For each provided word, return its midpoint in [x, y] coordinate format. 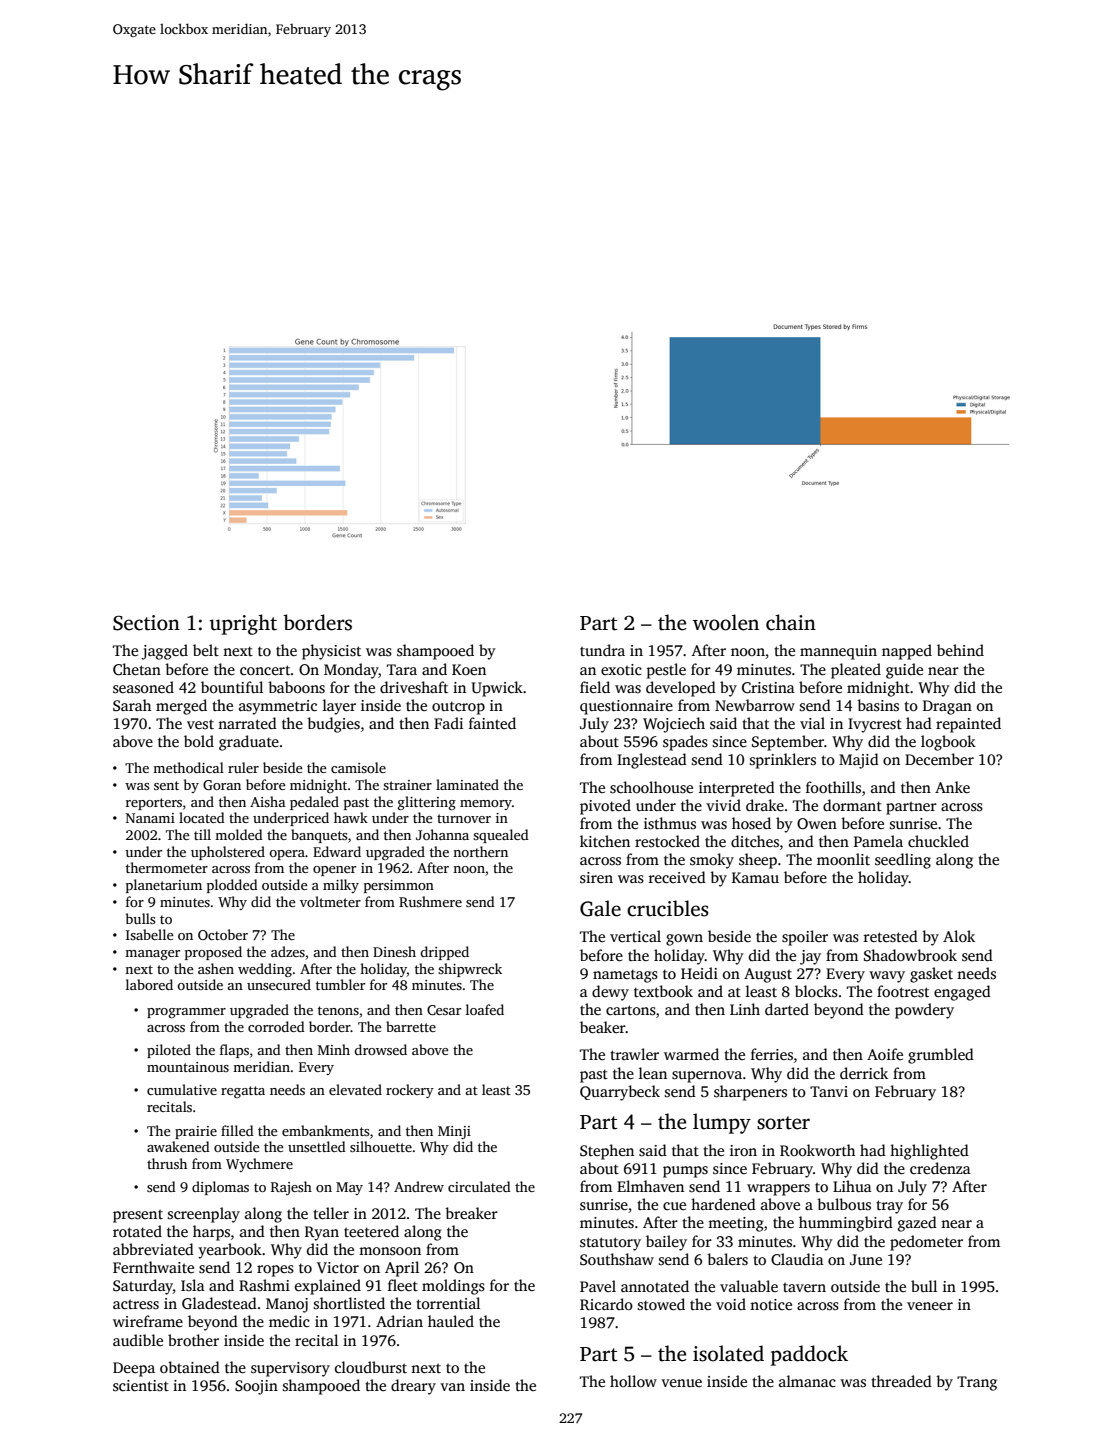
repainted [968, 725]
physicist [331, 652]
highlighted [929, 1152]
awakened [178, 1146]
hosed [751, 823]
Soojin [256, 1387]
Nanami [150, 818]
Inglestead [652, 761]
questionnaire [626, 707]
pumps [685, 1172]
